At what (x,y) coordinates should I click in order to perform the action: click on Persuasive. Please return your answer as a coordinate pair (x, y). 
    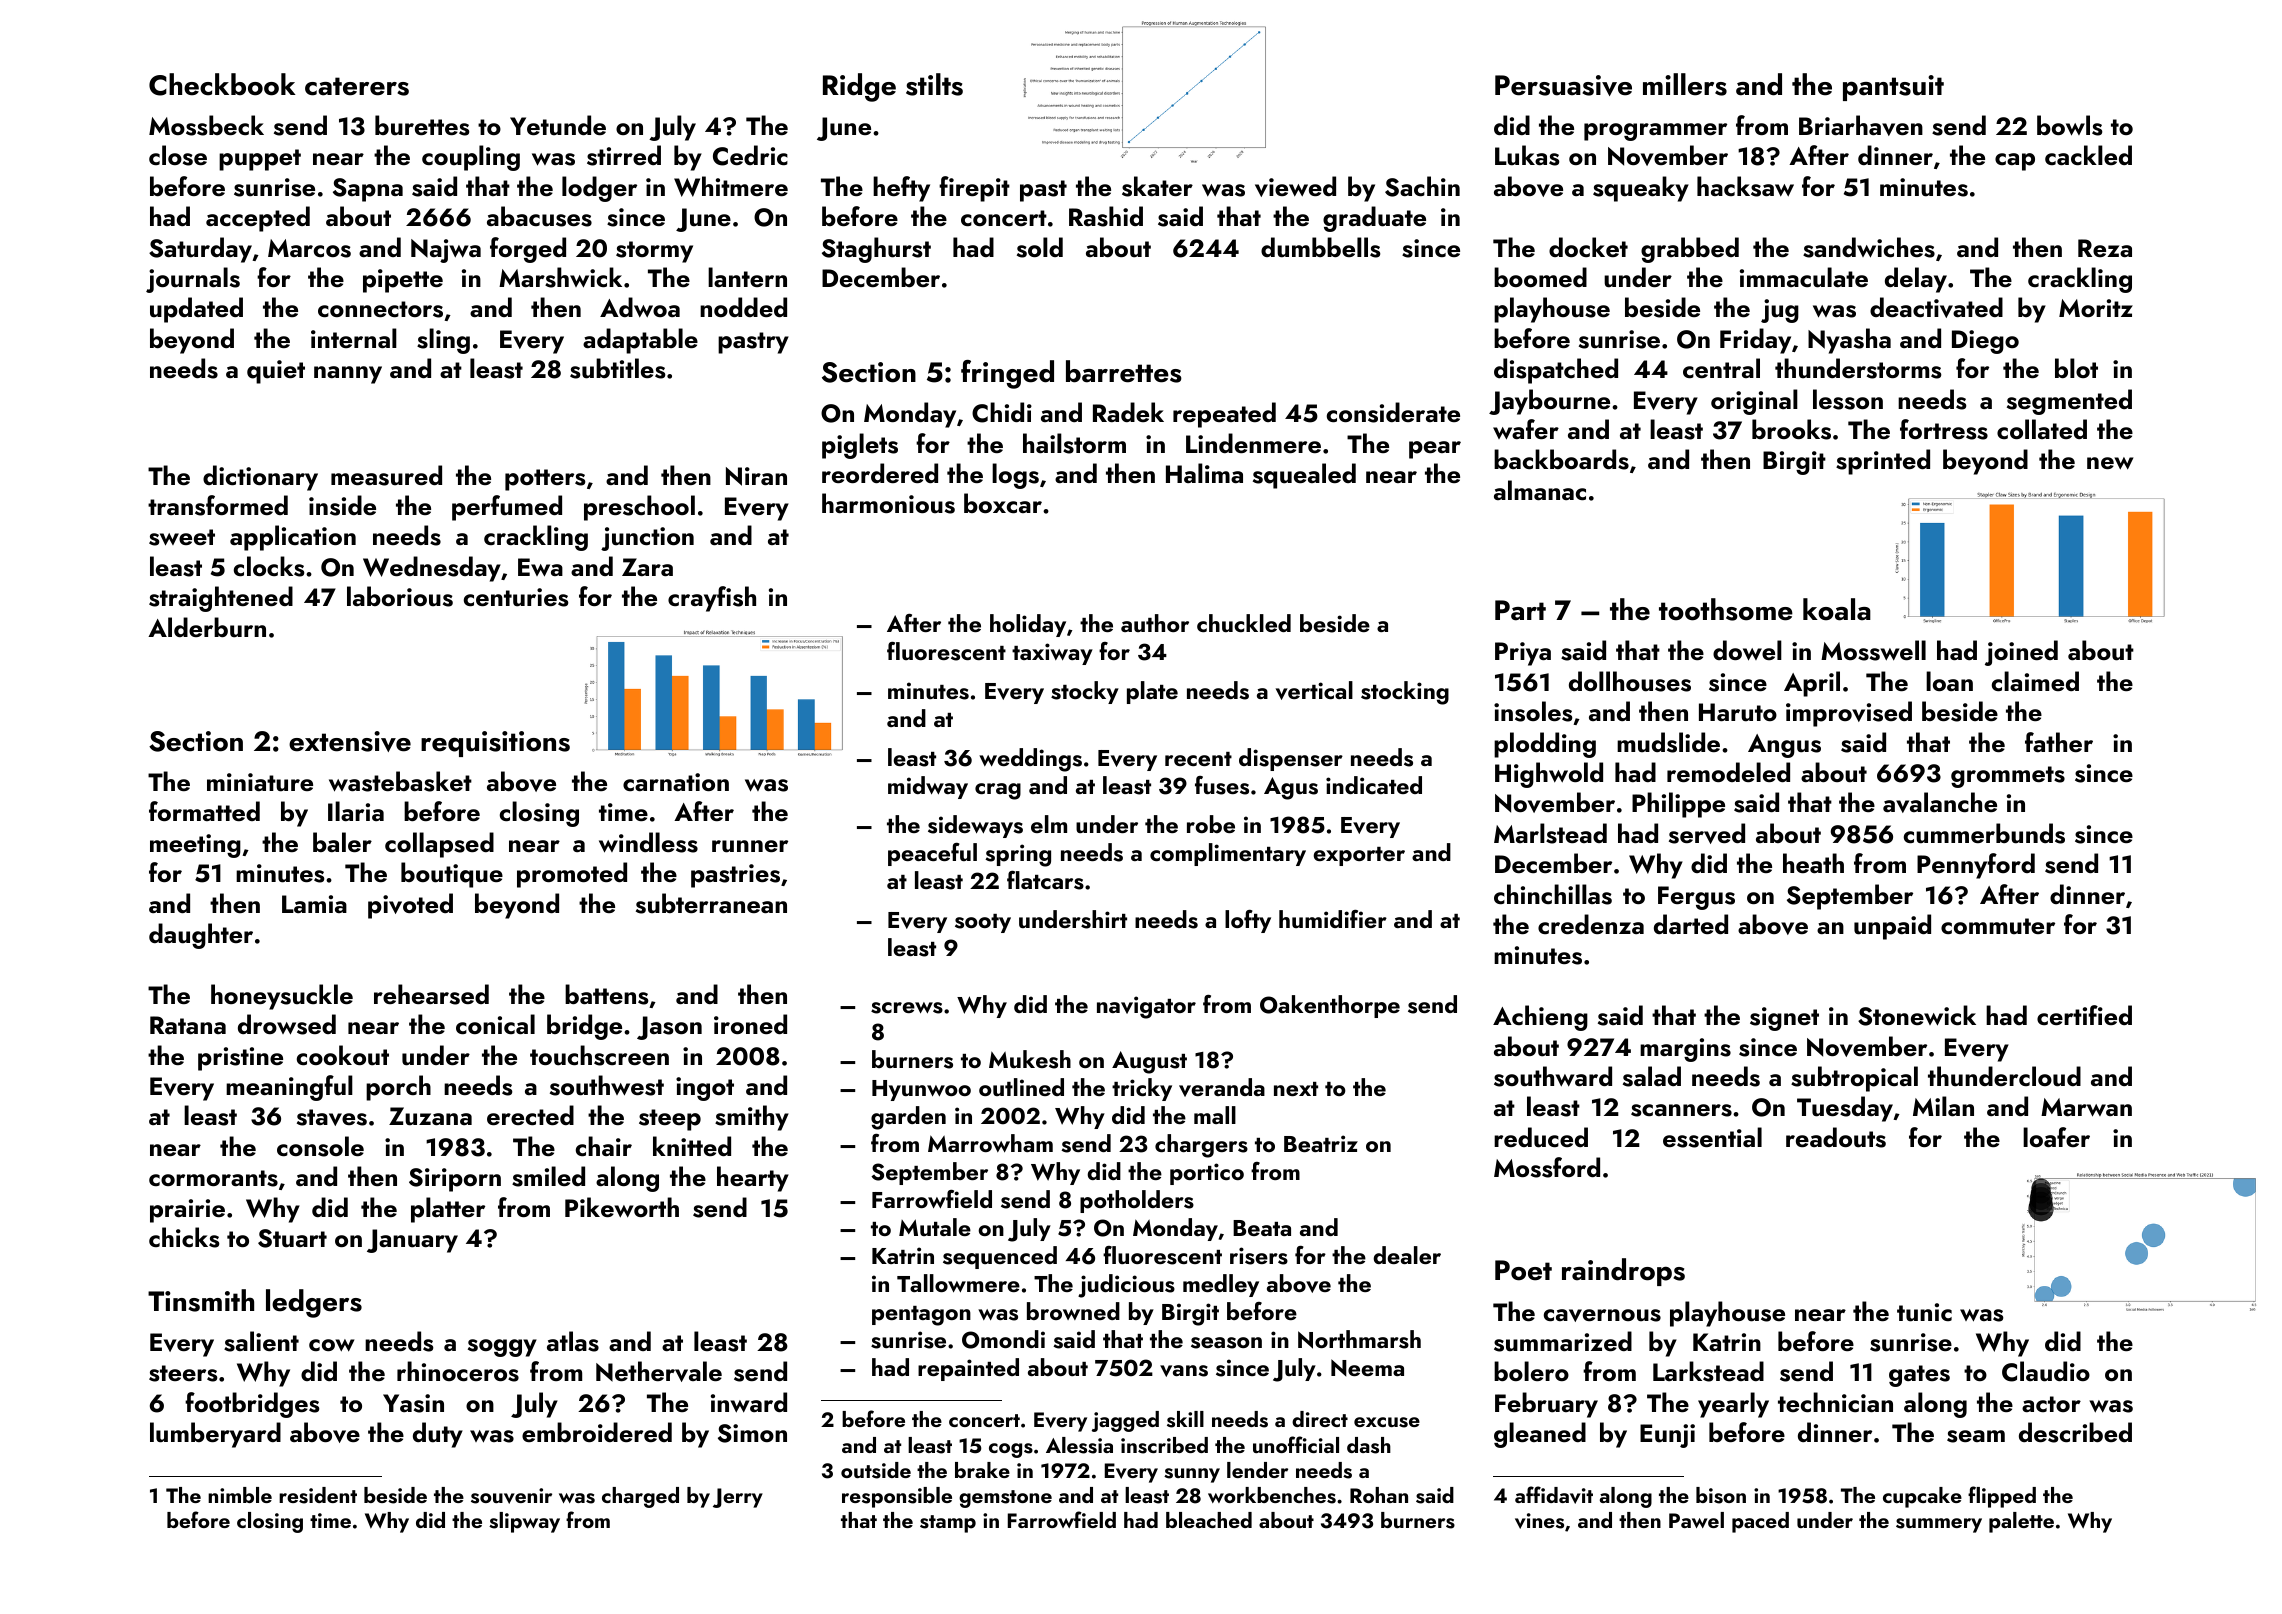
    Looking at the image, I should click on (1563, 85).
